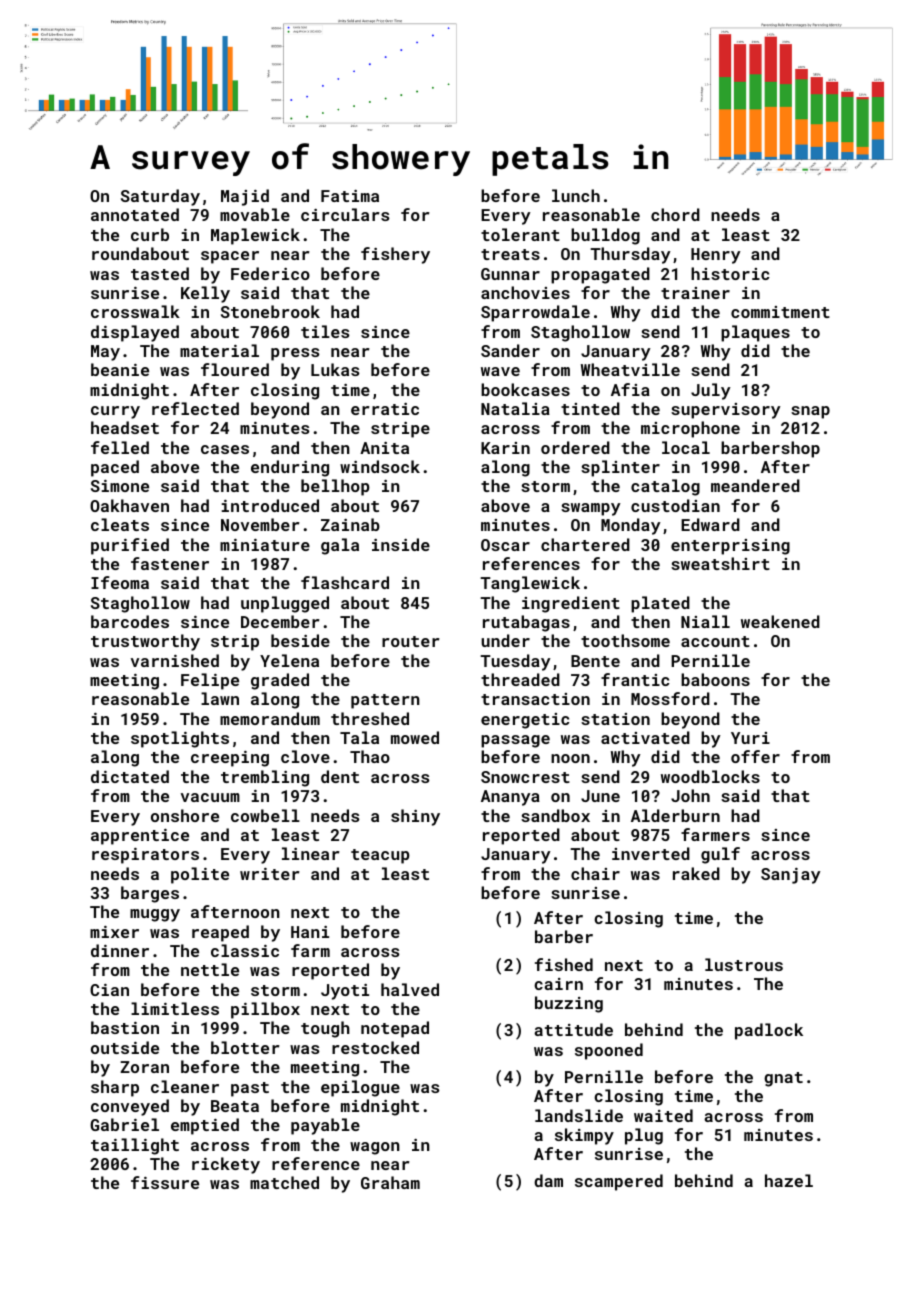  What do you see at coordinates (573, 1029) in the screenshot?
I see `attitude` at bounding box center [573, 1029].
